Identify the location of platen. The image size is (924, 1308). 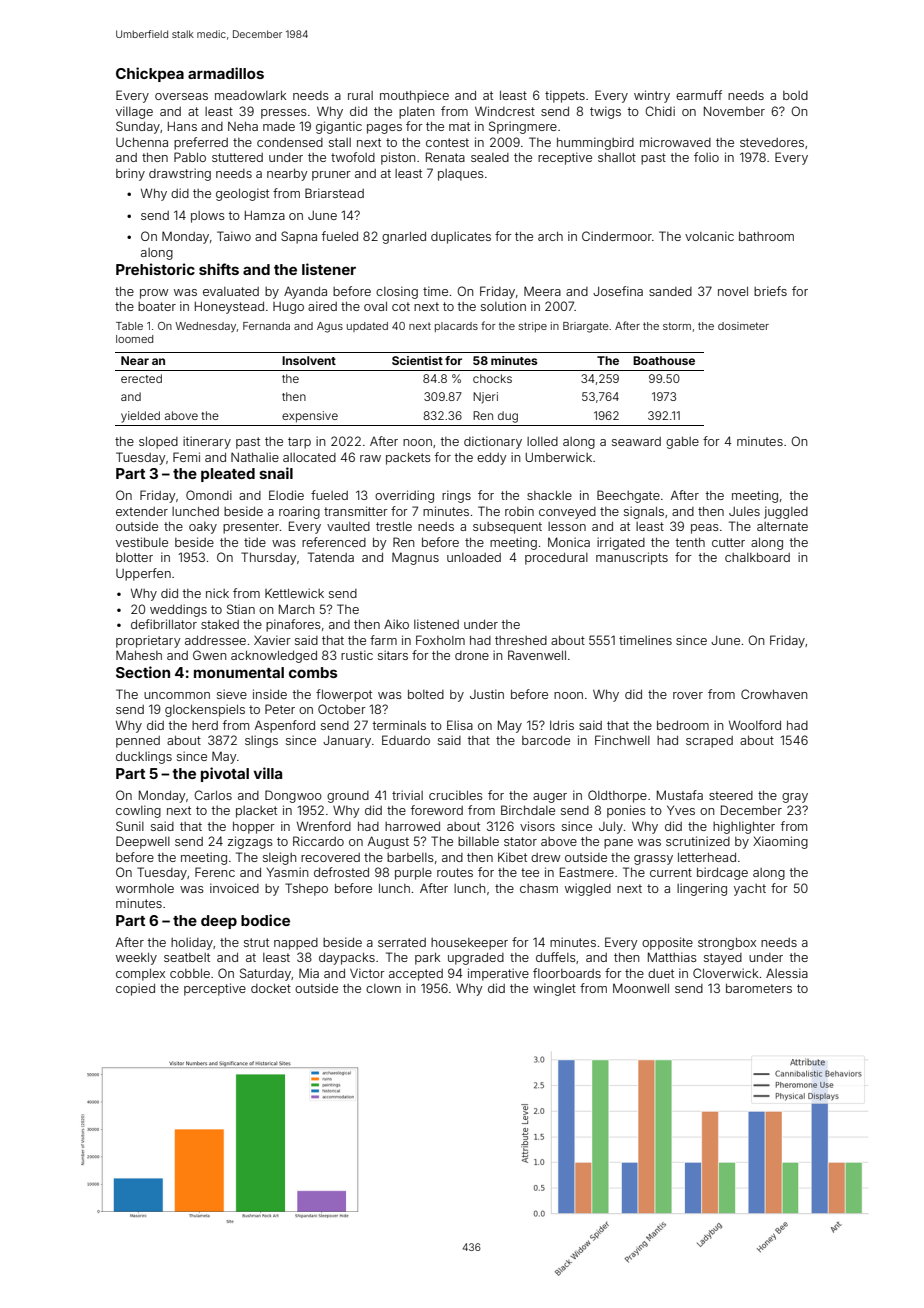
(416, 113).
